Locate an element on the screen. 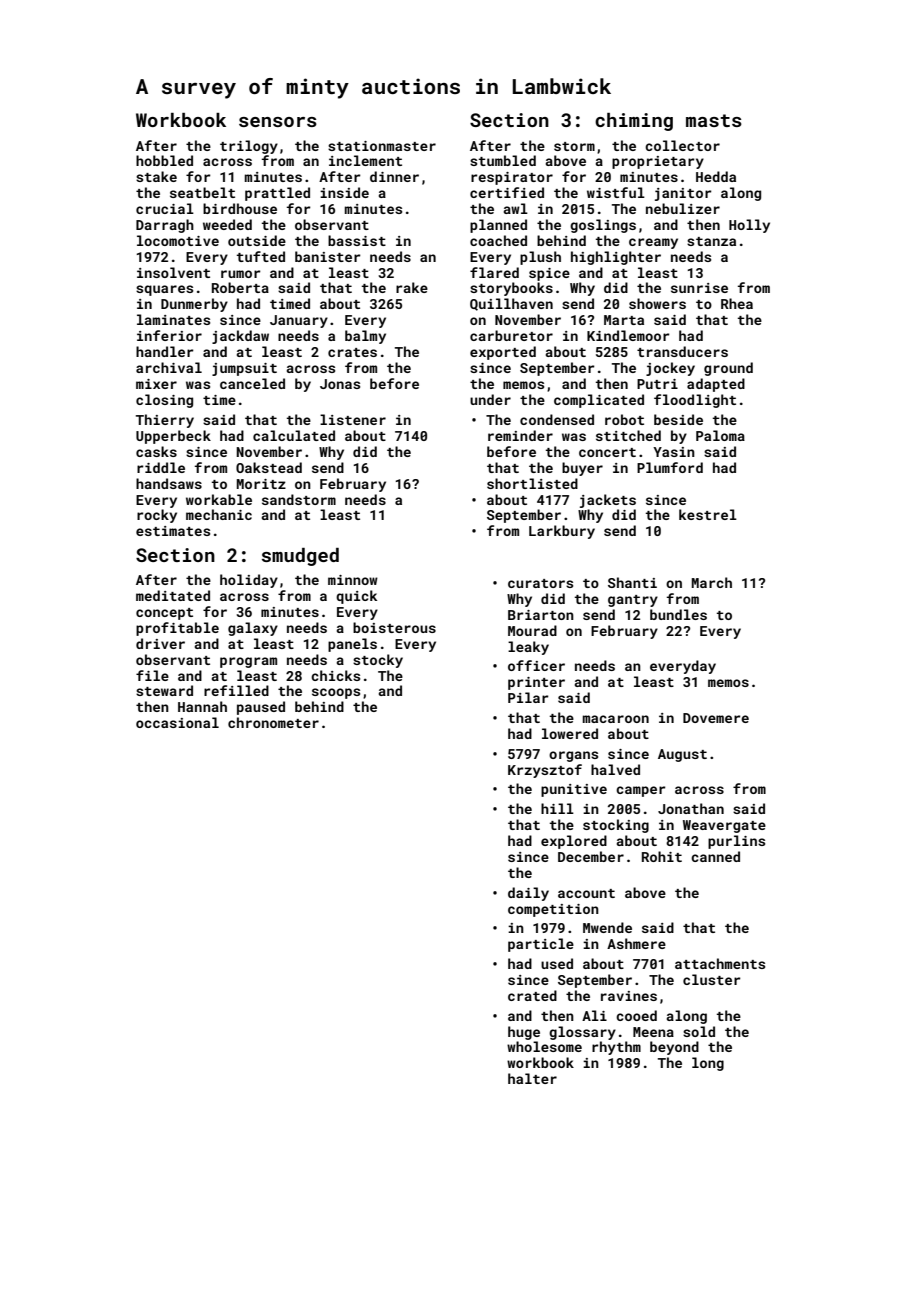  minnow is located at coordinates (353, 580).
